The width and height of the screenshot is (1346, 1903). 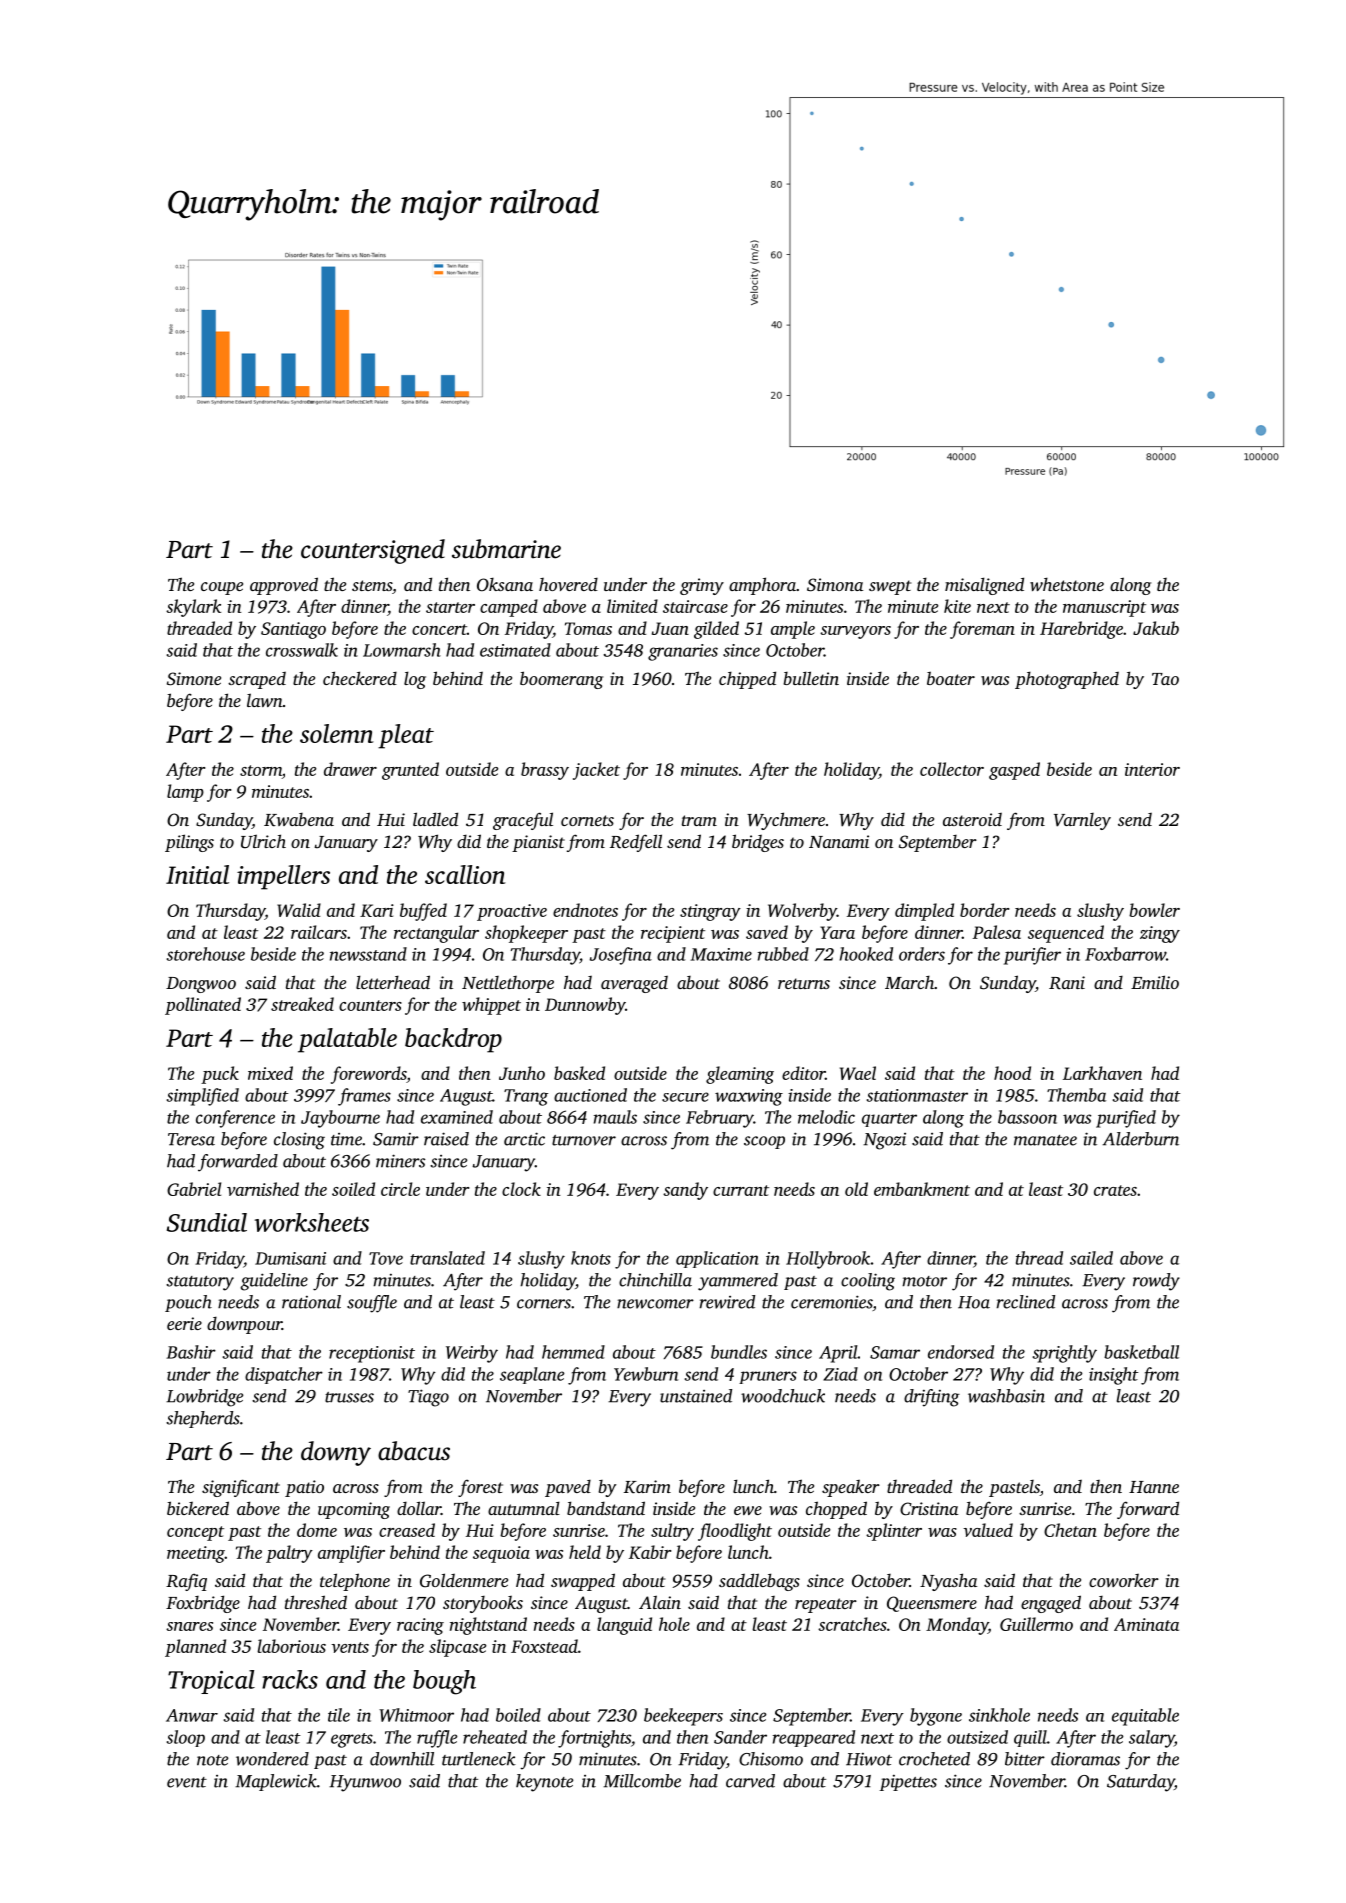 I want to click on pipettes, so click(x=908, y=1783).
